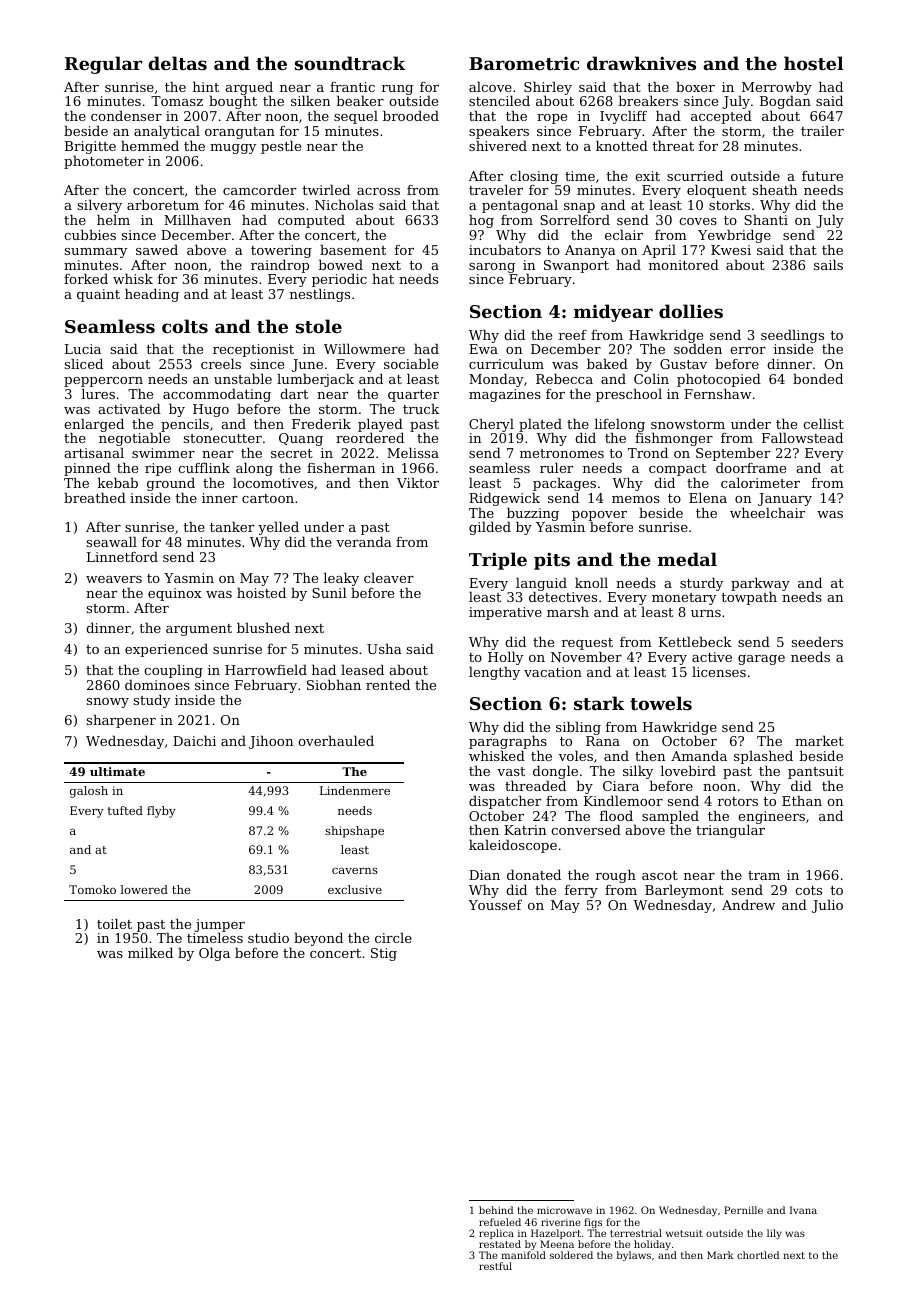  I want to click on Kettlebeck, so click(695, 641).
